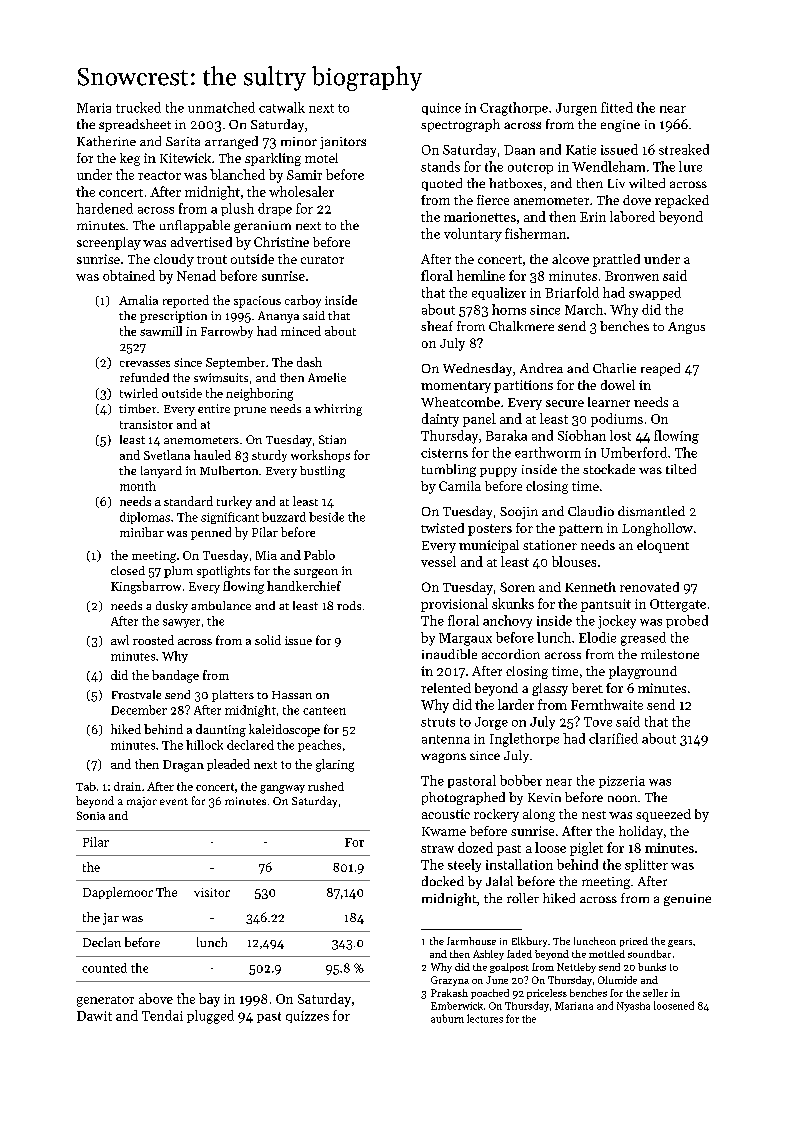 Image resolution: width=791 pixels, height=1123 pixels. What do you see at coordinates (617, 107) in the document?
I see `fitted` at bounding box center [617, 107].
